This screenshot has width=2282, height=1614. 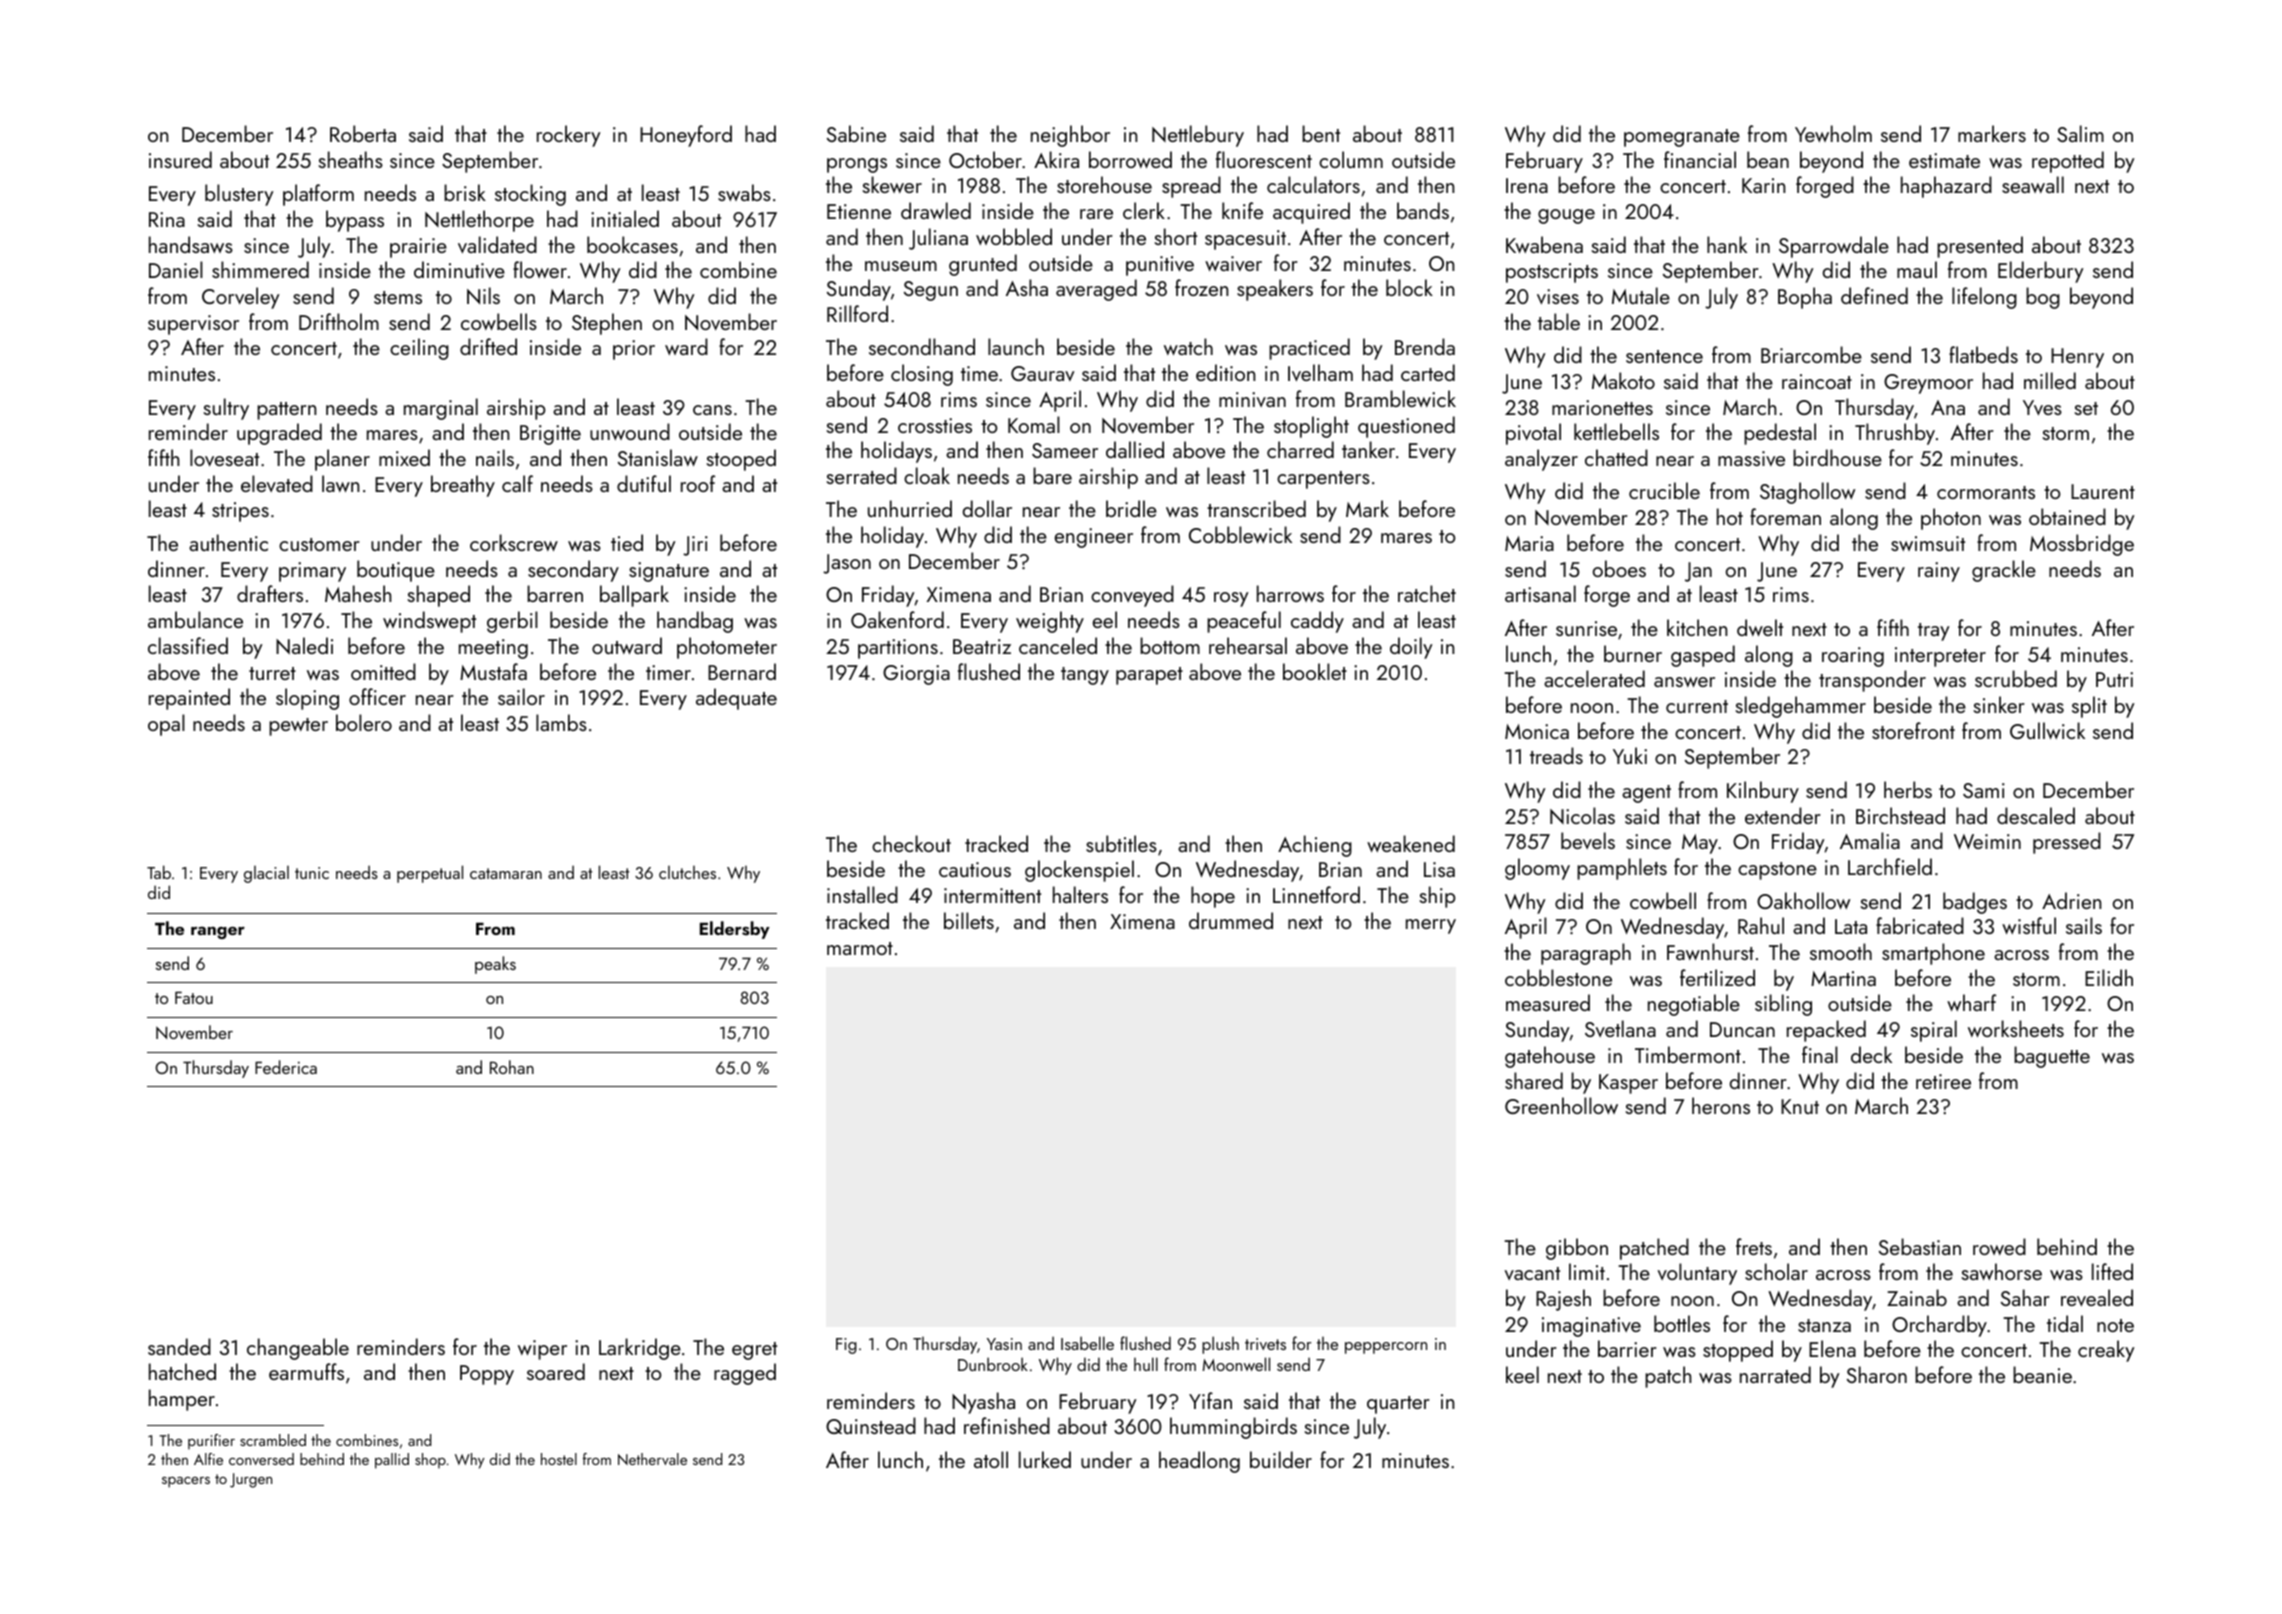 What do you see at coordinates (625, 218) in the screenshot?
I see `initialed` at bounding box center [625, 218].
